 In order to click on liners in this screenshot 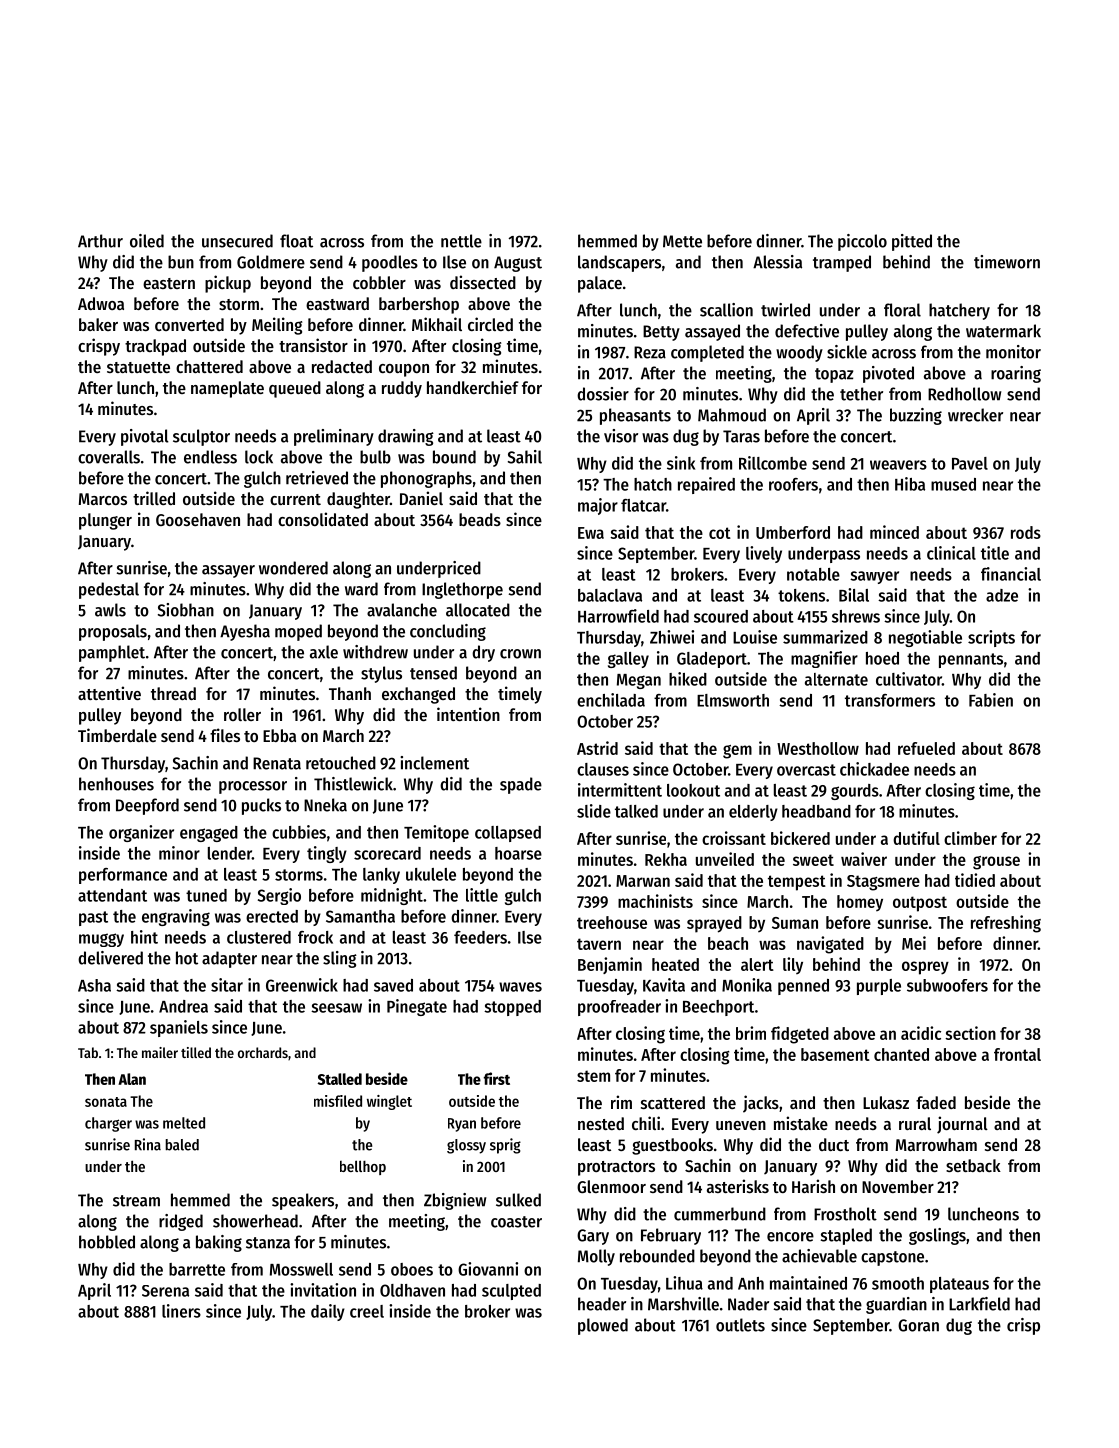, I will do `click(181, 1311)`.
